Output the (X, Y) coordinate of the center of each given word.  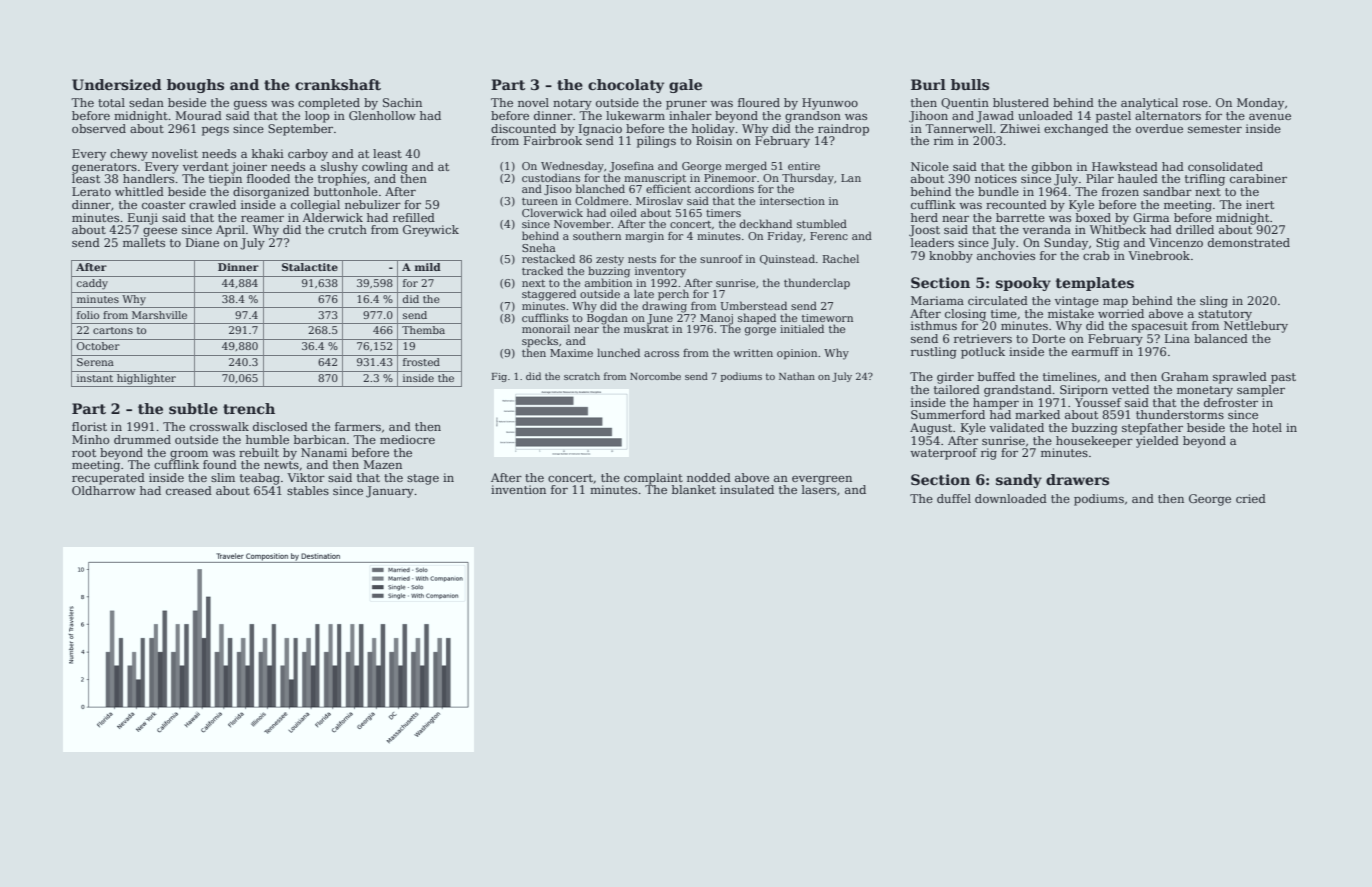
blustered (1021, 102)
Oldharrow (104, 490)
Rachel (841, 258)
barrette (1020, 217)
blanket (694, 489)
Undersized (117, 84)
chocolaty (626, 86)
